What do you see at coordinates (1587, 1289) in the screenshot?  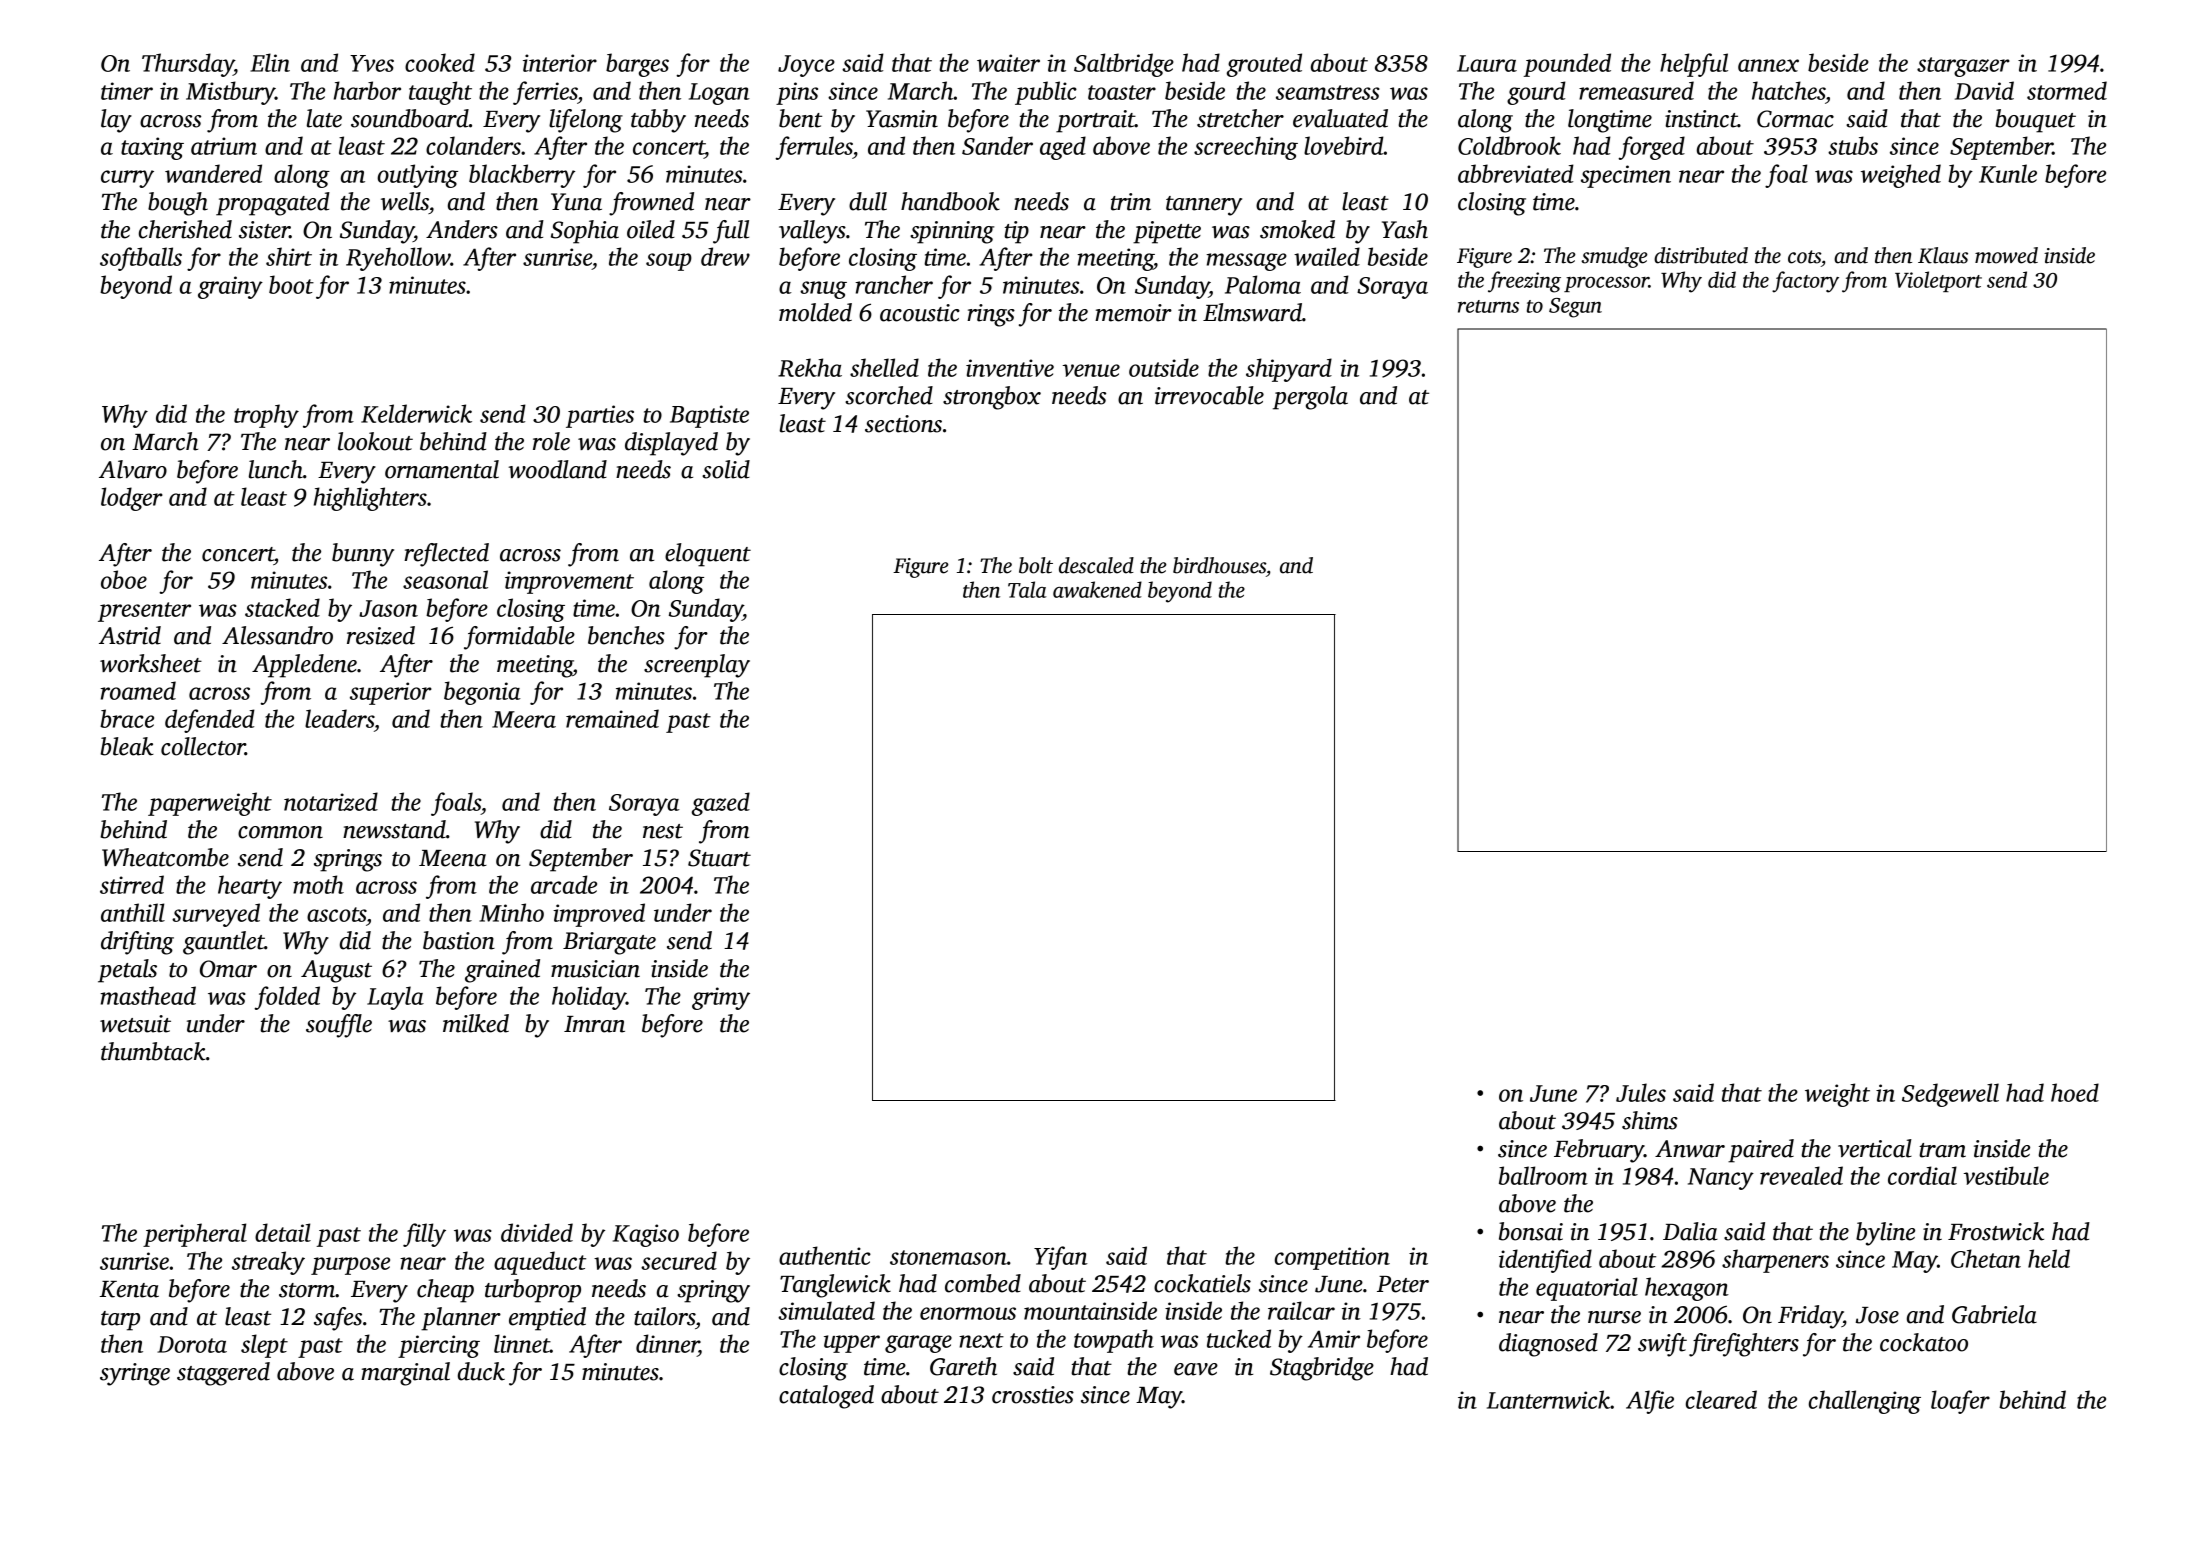 I see `equatorial` at bounding box center [1587, 1289].
